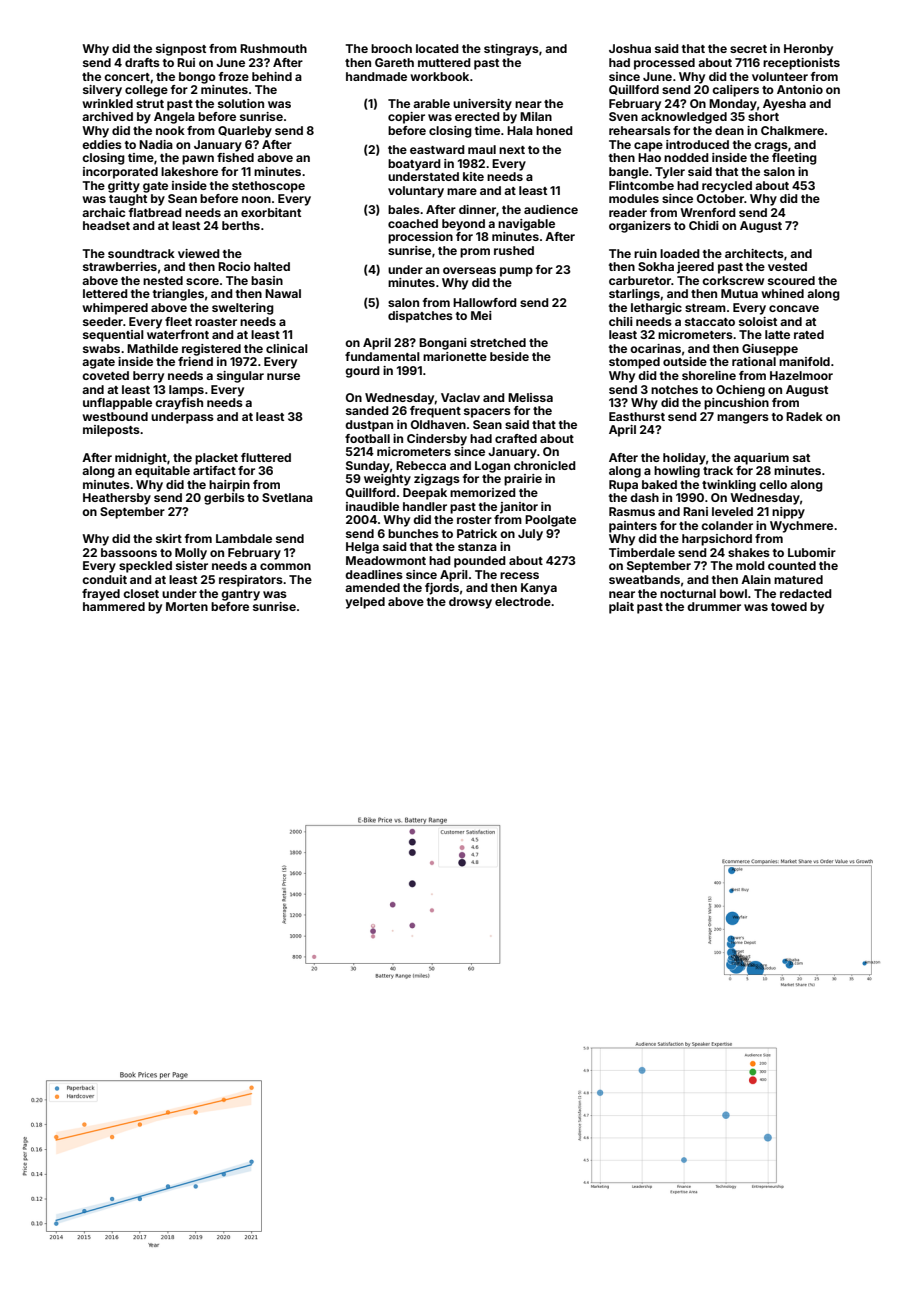 This document has width=924, height=1308. What do you see at coordinates (199, 253) in the document?
I see `viewed` at bounding box center [199, 253].
